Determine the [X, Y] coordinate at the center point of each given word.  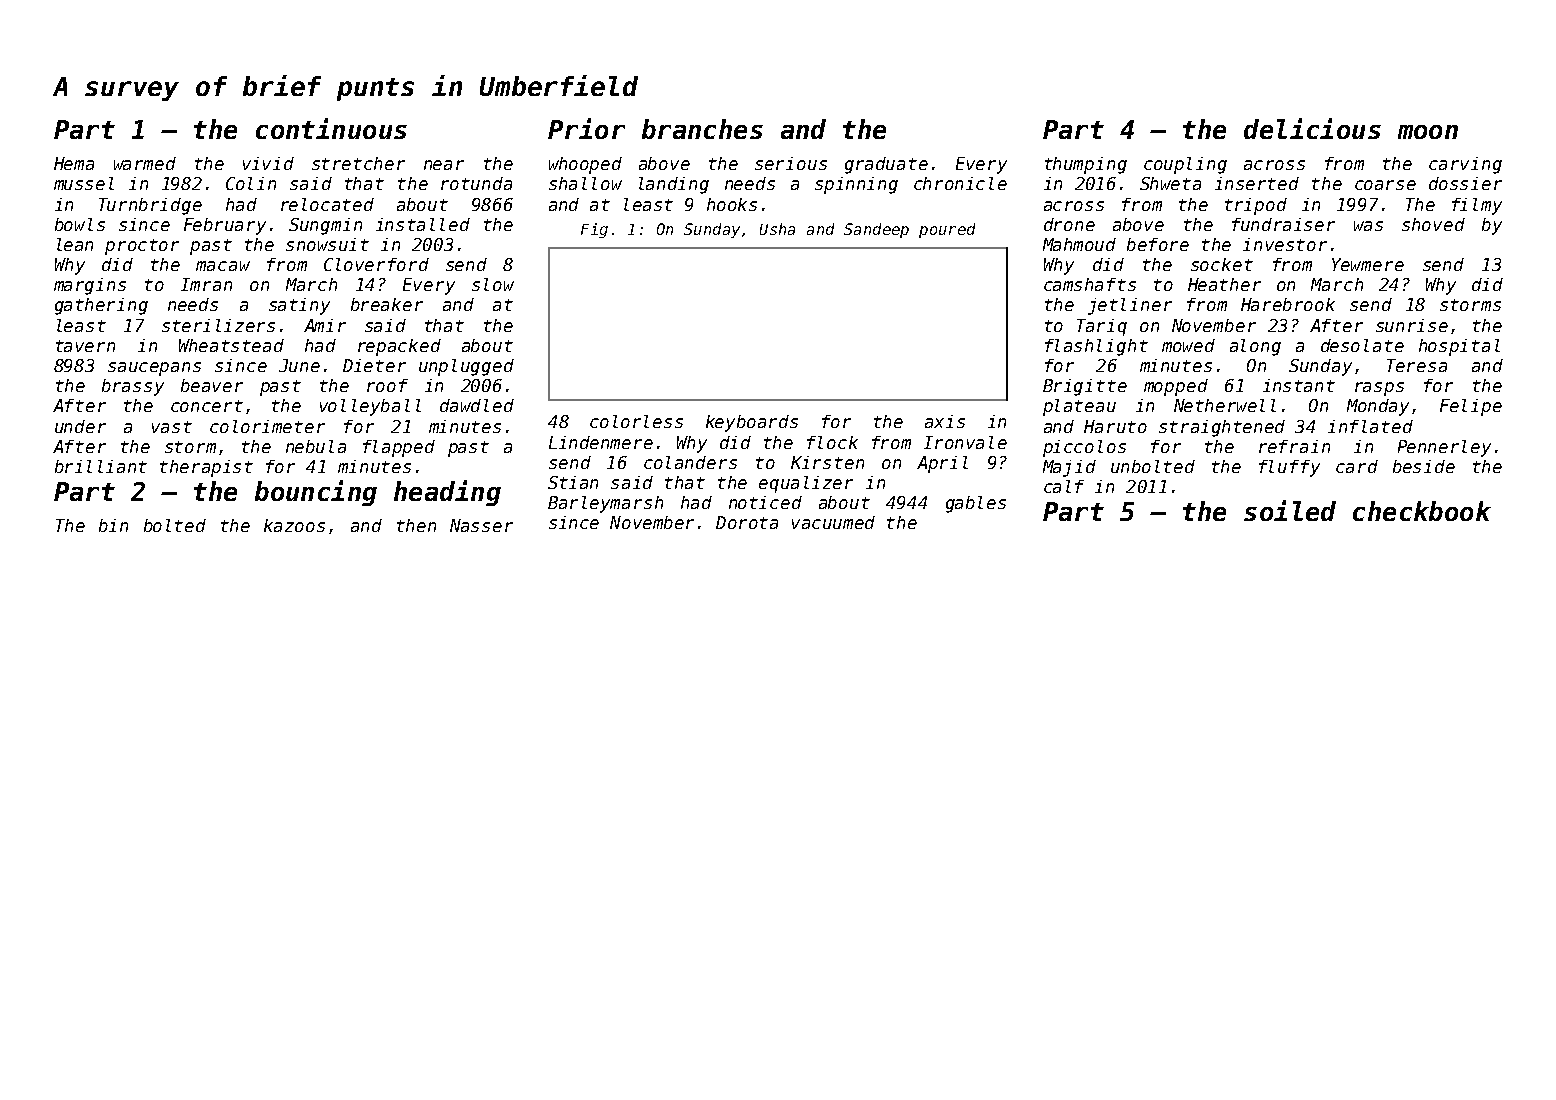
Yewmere [1368, 264]
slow [493, 284]
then [416, 525]
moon [1428, 132]
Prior [586, 128]
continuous [331, 128]
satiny [299, 306]
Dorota [747, 522]
